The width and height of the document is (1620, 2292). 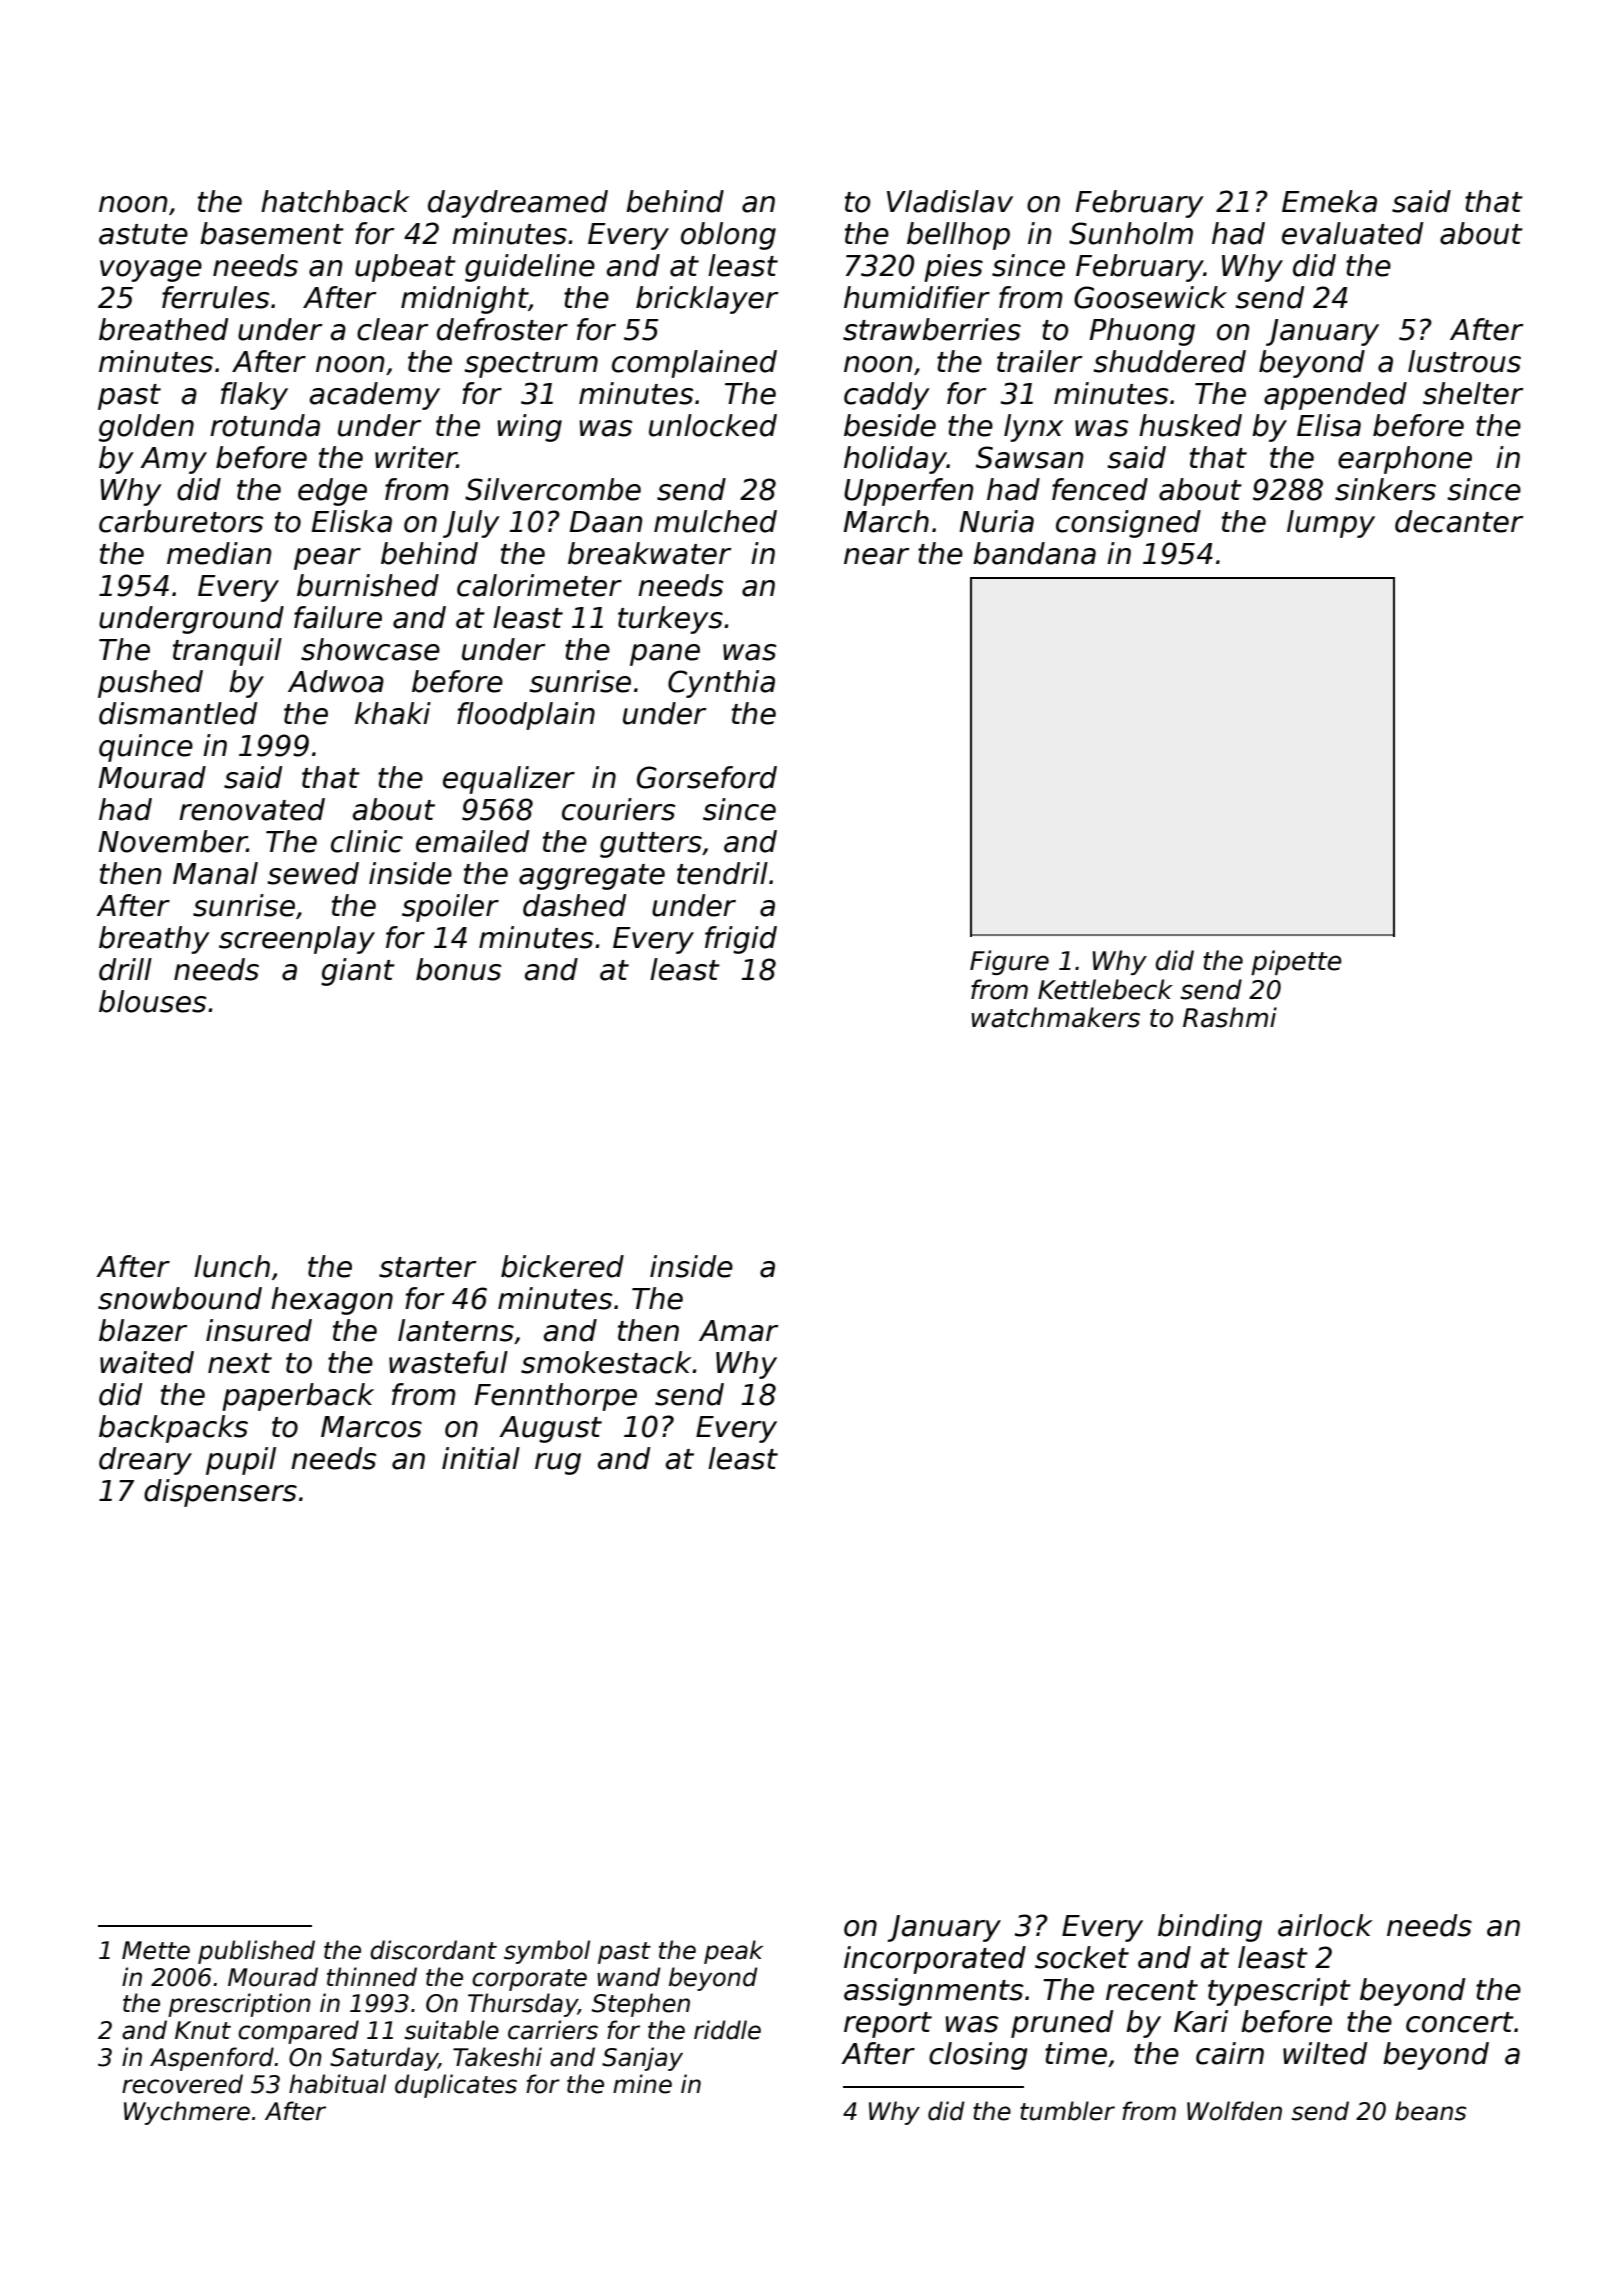 I want to click on Gorseford, so click(x=707, y=777).
